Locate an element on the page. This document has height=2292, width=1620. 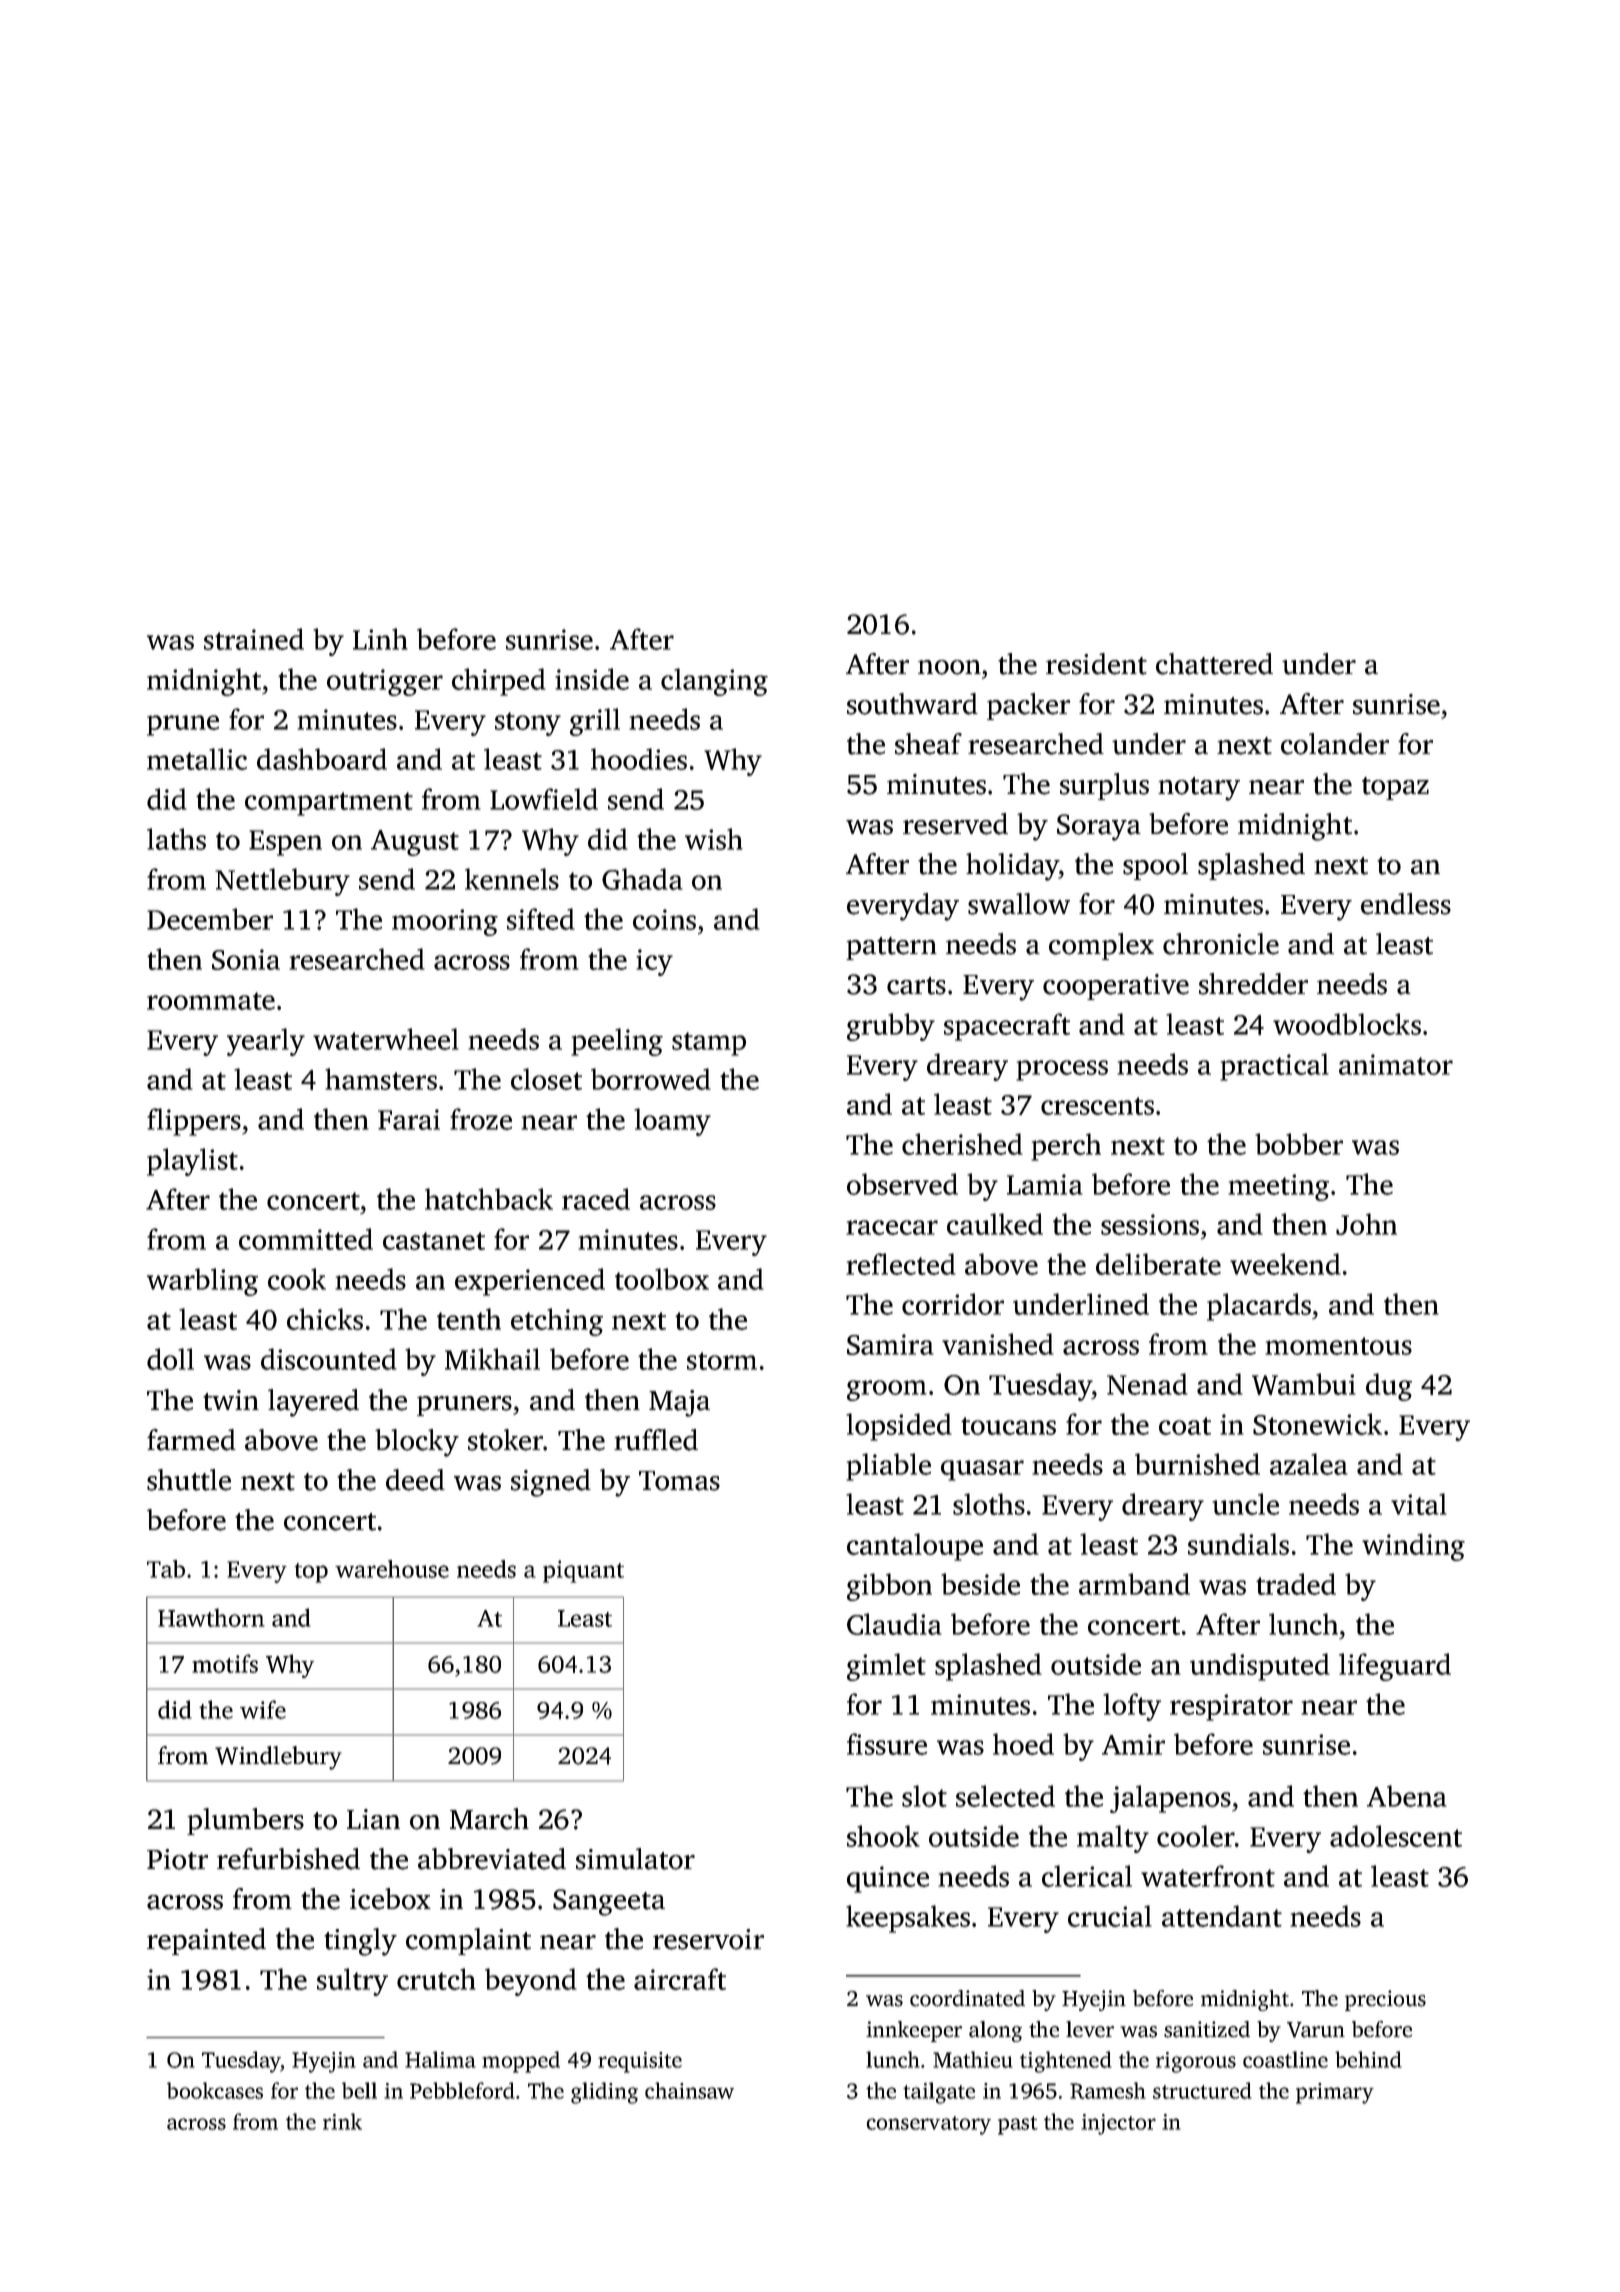
shook is located at coordinates (883, 1836).
